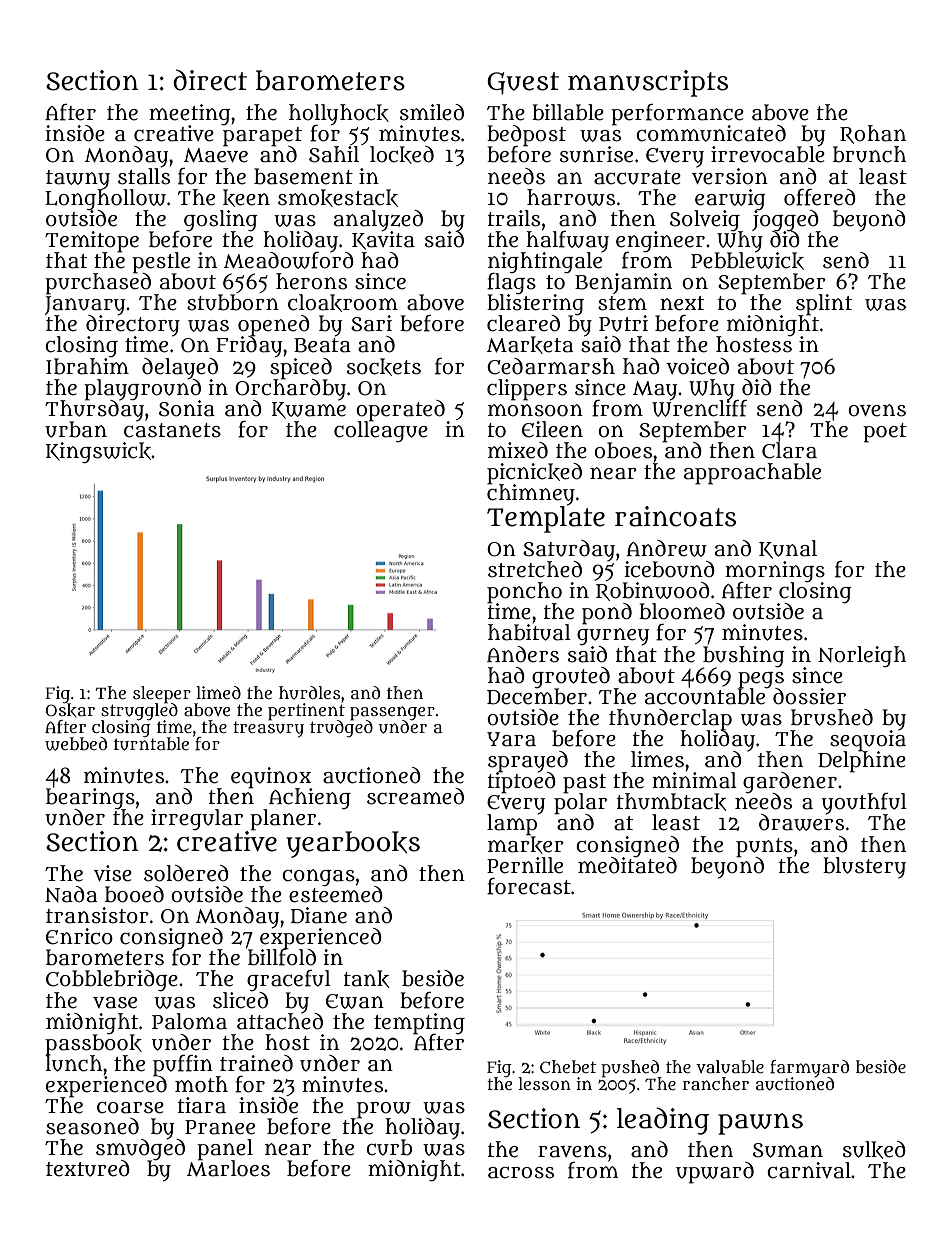 This page has width=952, height=1233. Describe the element at coordinates (183, 1065) in the page. I see `puffin` at that location.
